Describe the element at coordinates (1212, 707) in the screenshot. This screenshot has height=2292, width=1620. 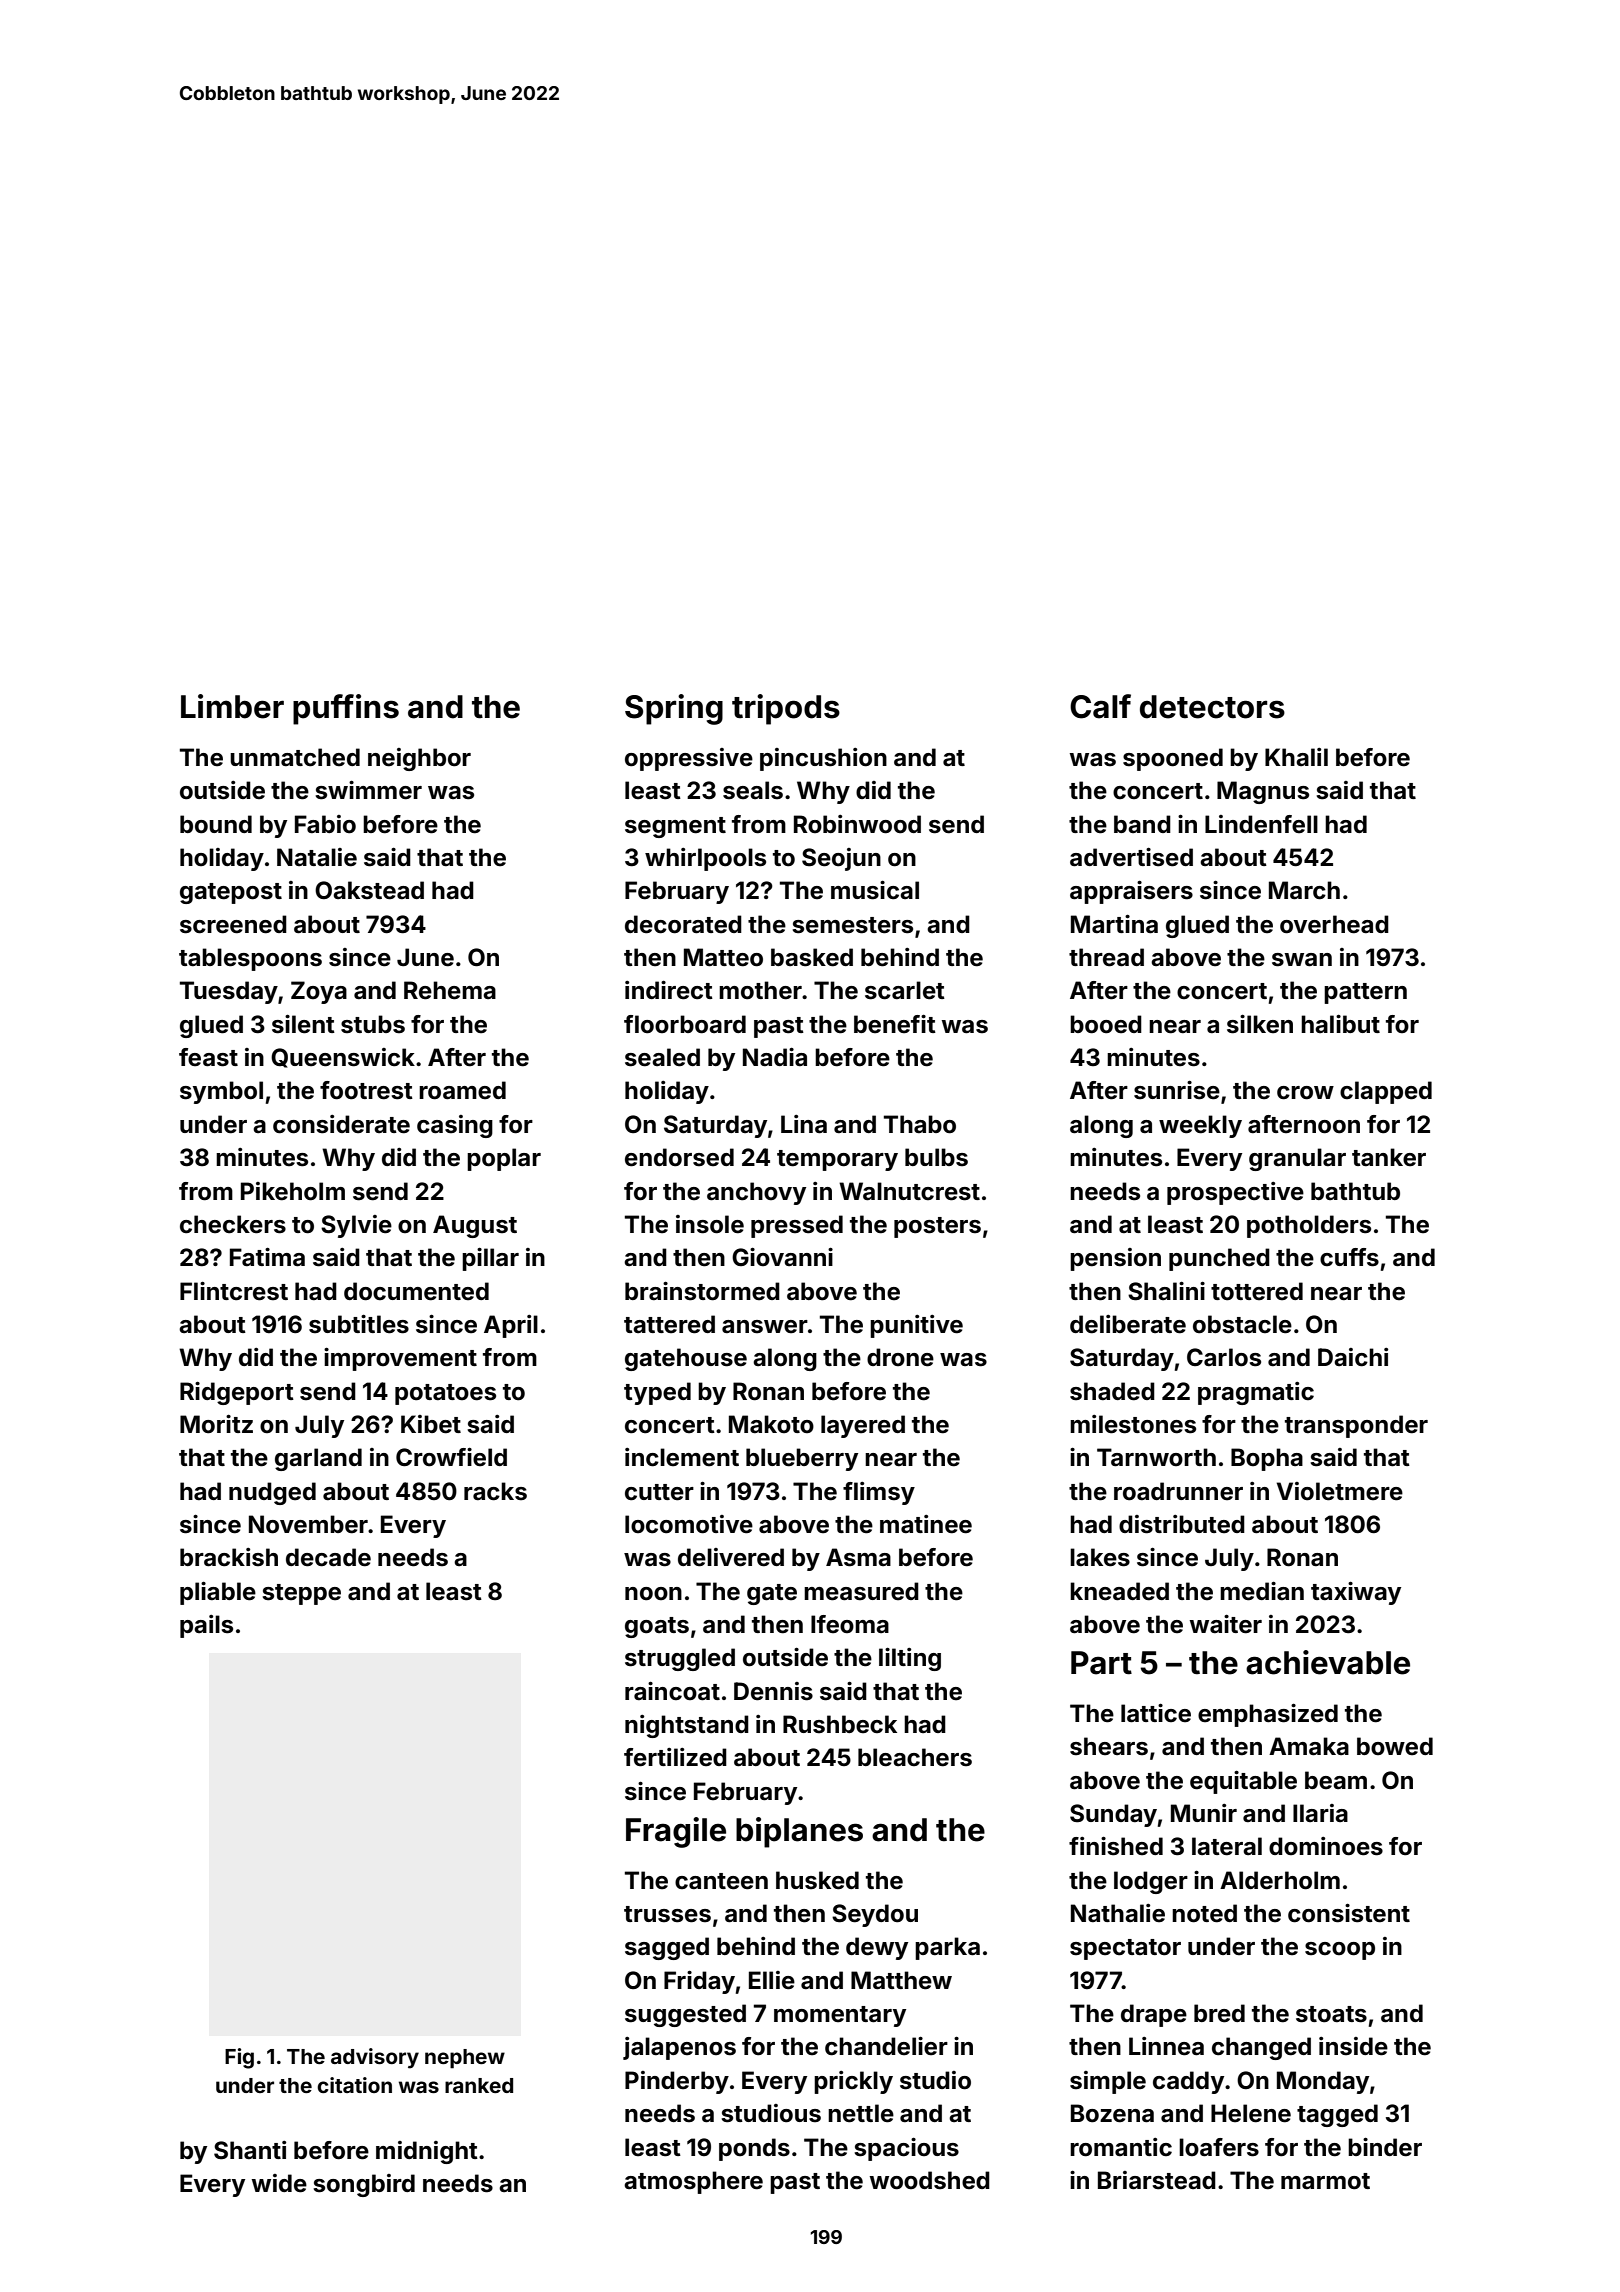
I see `detectors` at that location.
